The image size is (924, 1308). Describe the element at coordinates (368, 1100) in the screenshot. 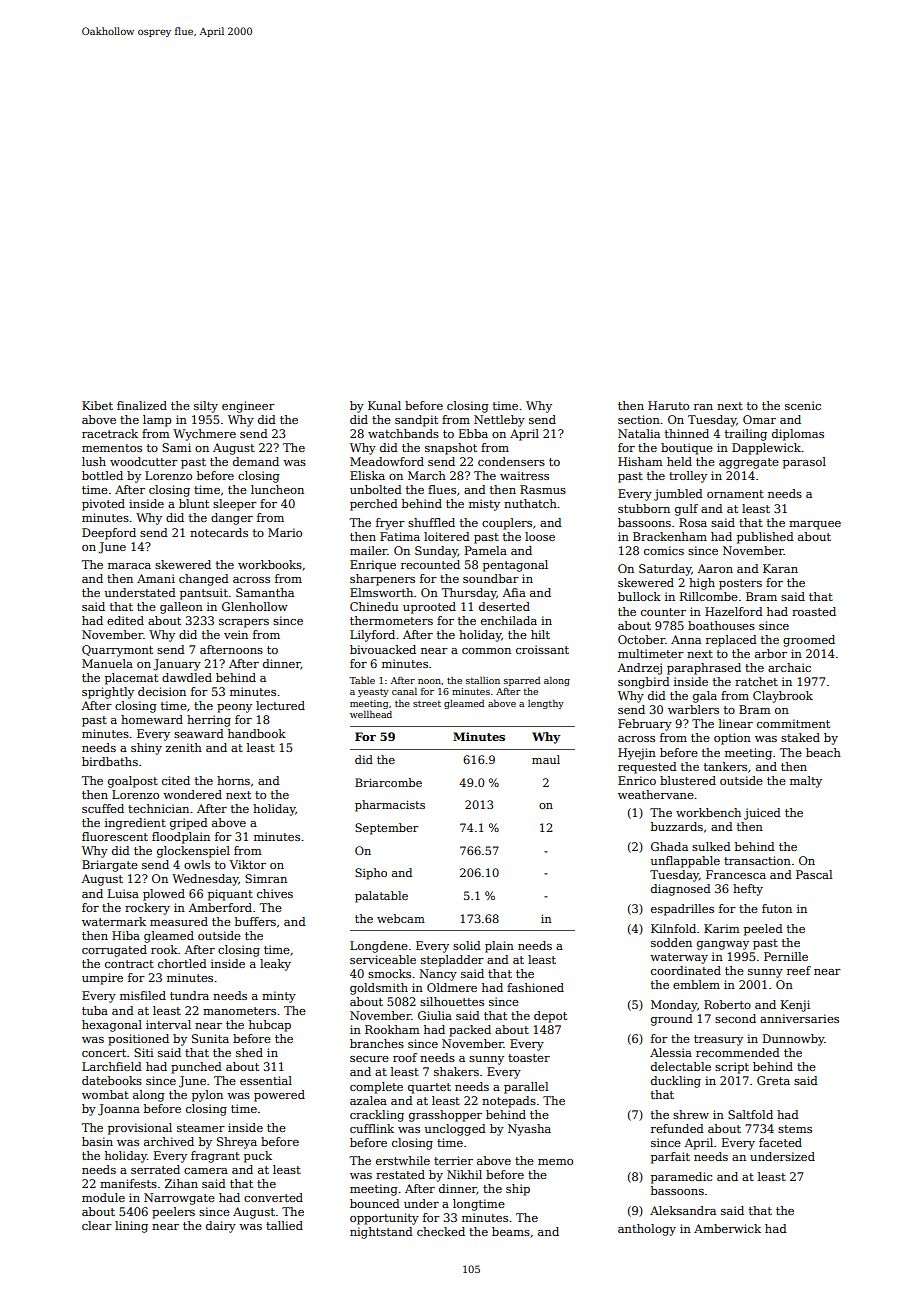

I see `azalea` at that location.
